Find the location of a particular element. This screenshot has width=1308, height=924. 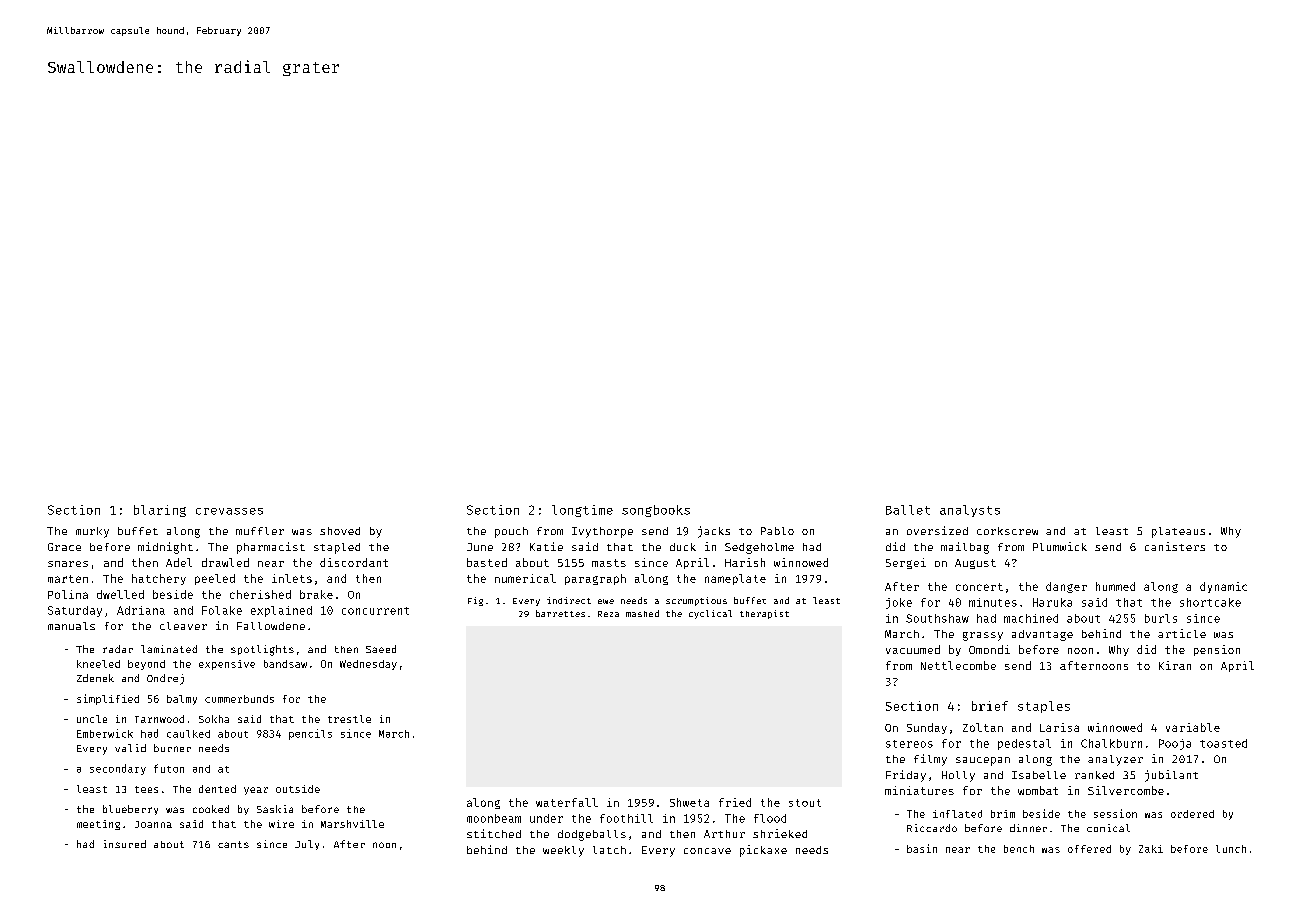

trestle is located at coordinates (349, 719).
